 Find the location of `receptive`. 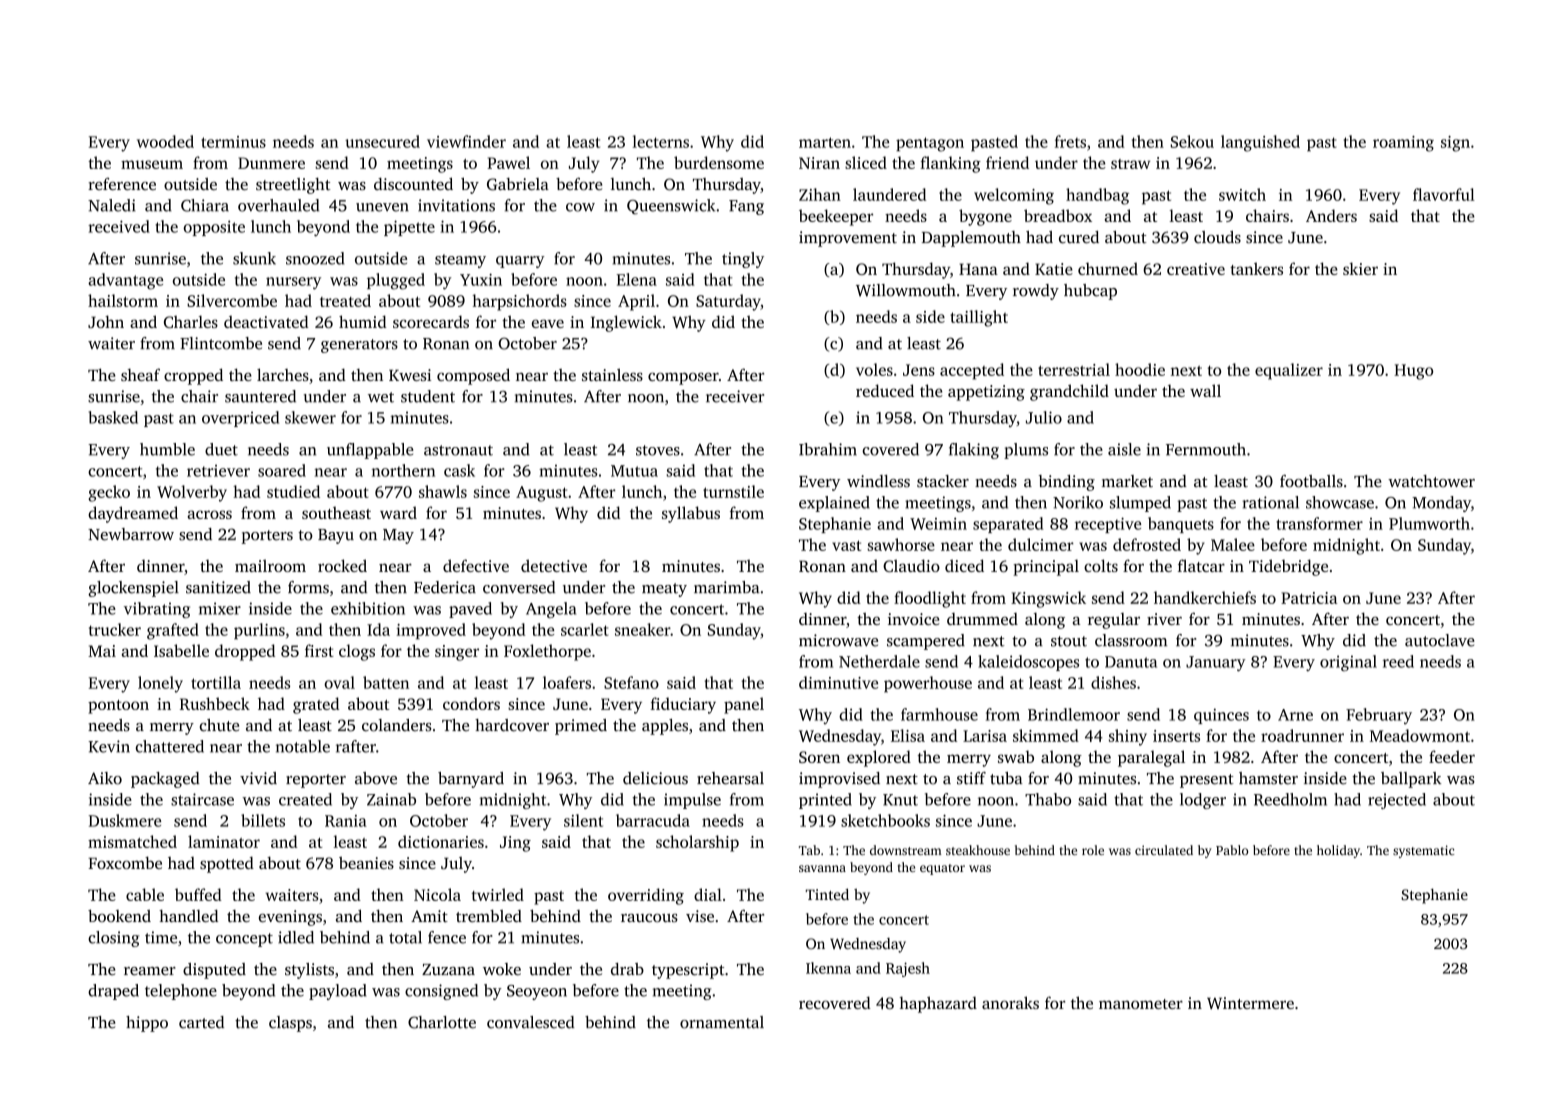

receptive is located at coordinates (1108, 525).
